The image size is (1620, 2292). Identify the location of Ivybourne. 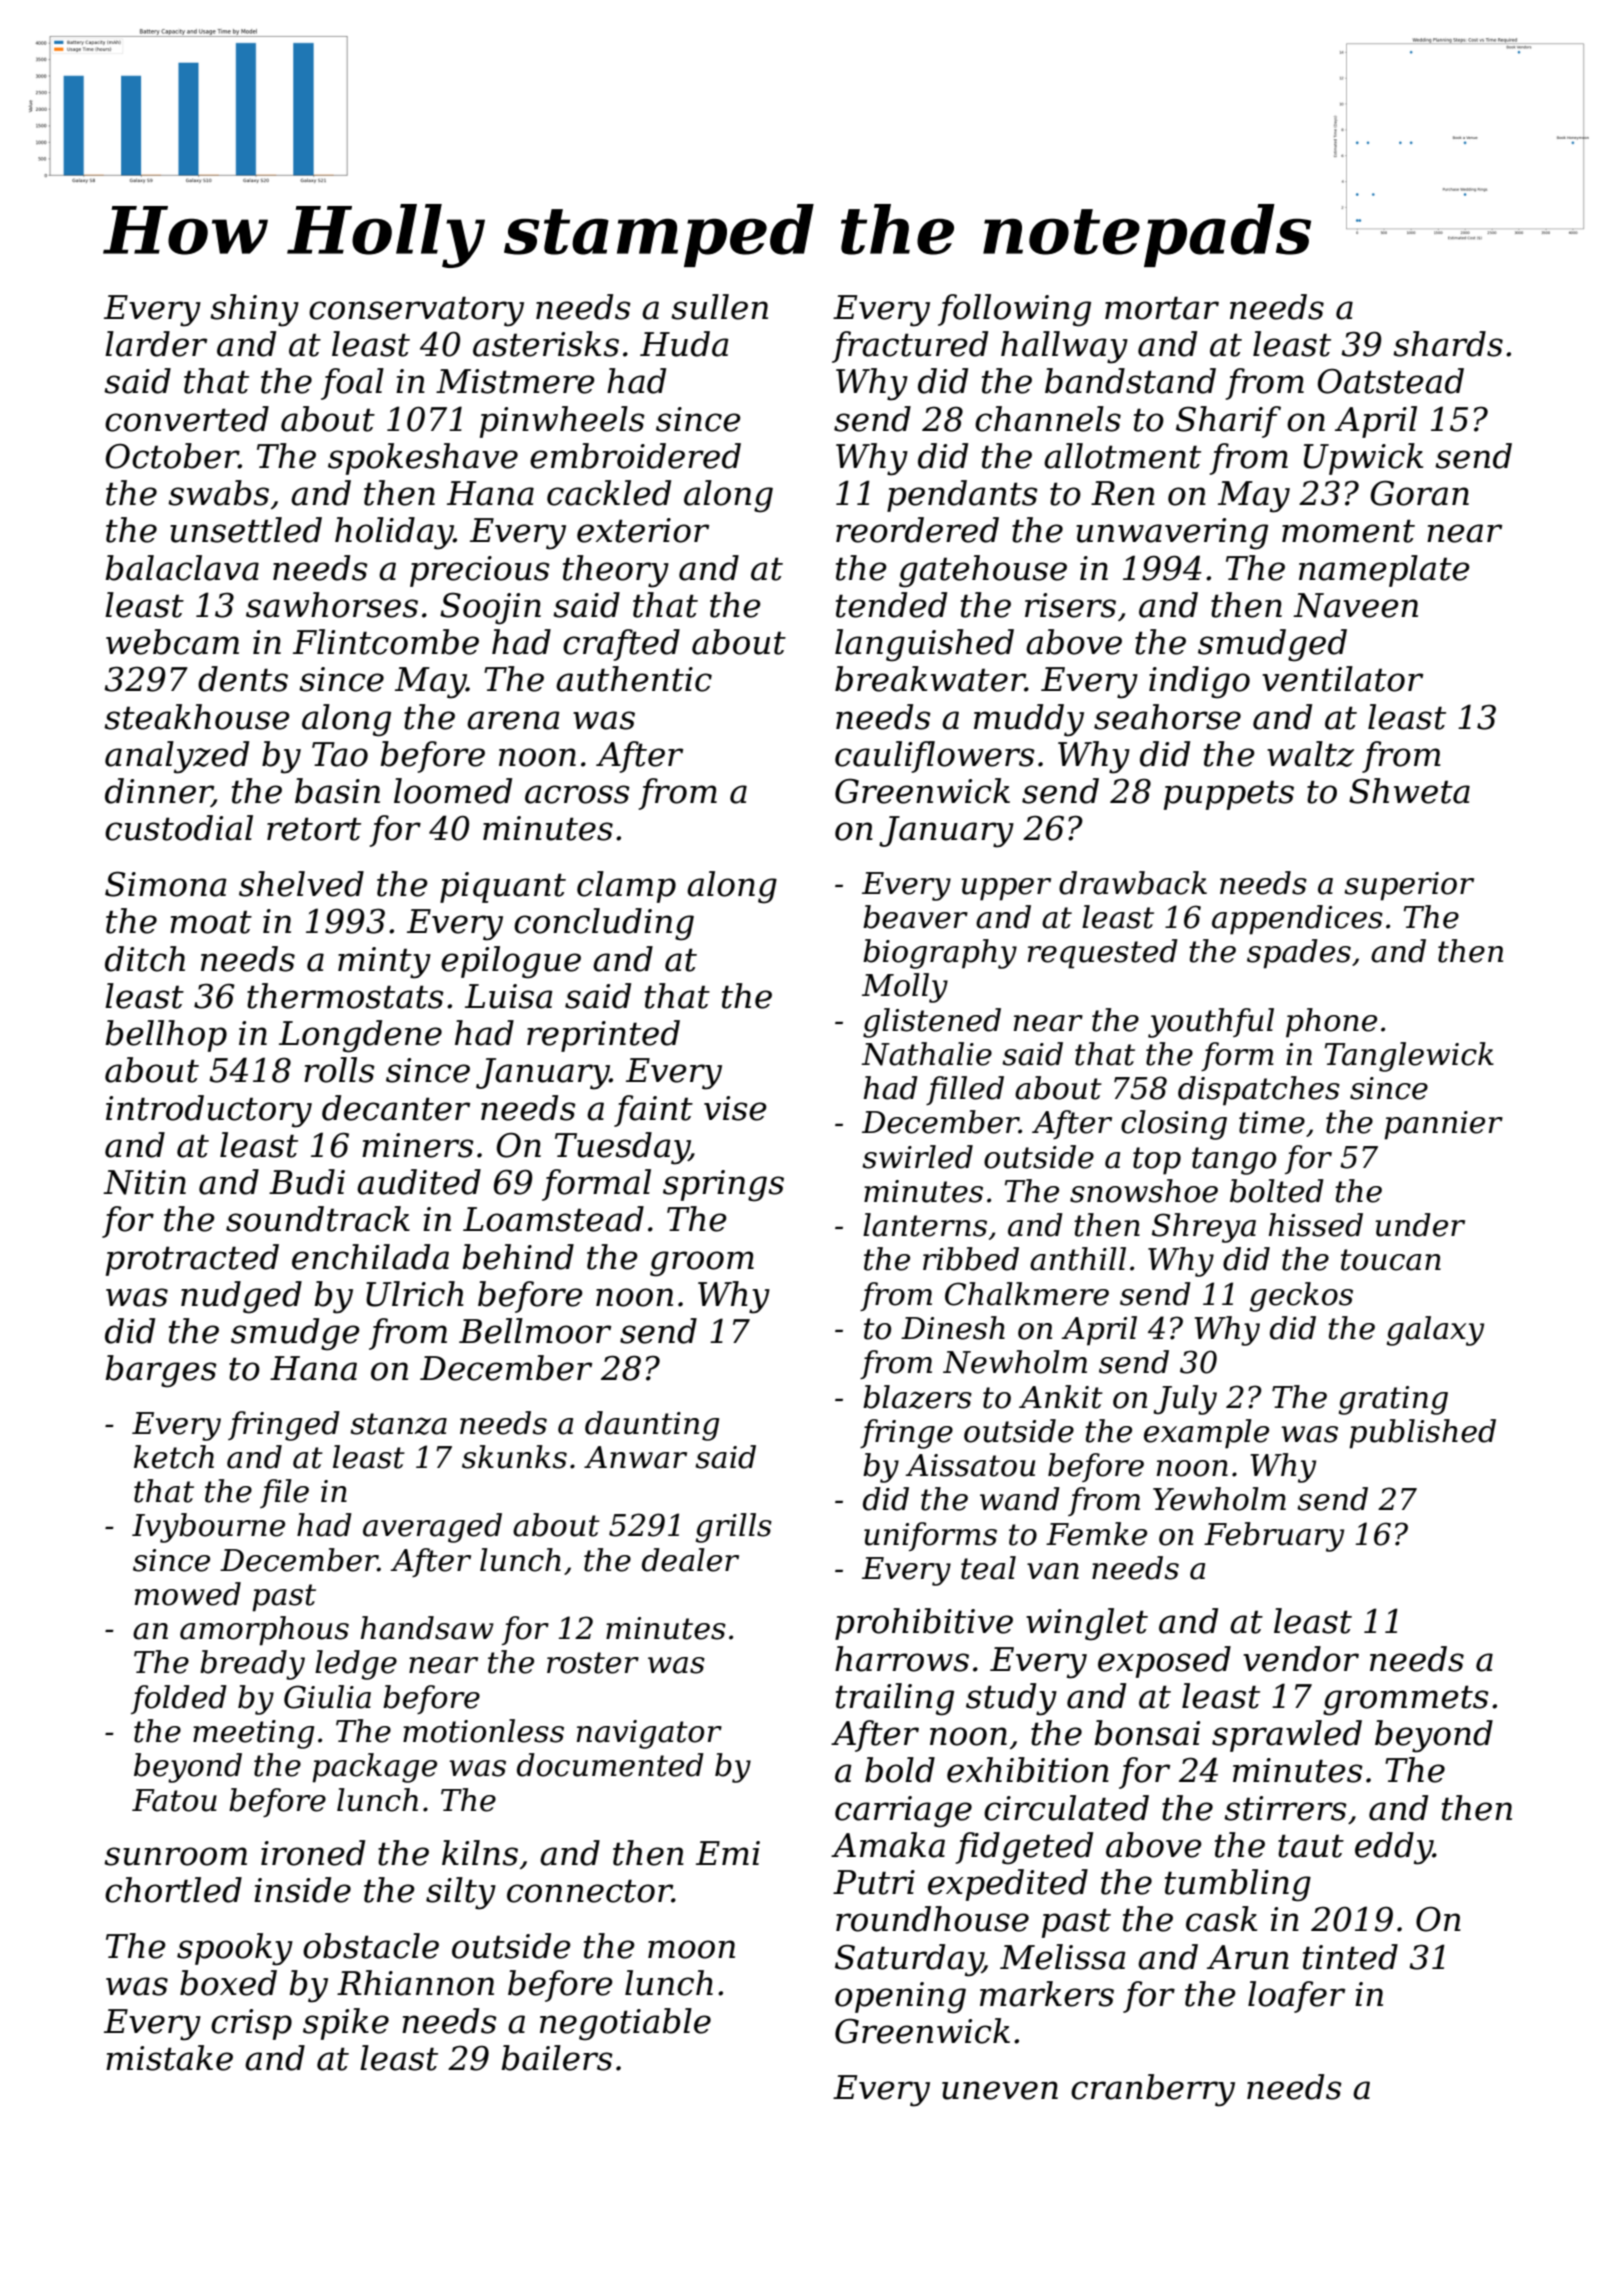
(208, 1528).
